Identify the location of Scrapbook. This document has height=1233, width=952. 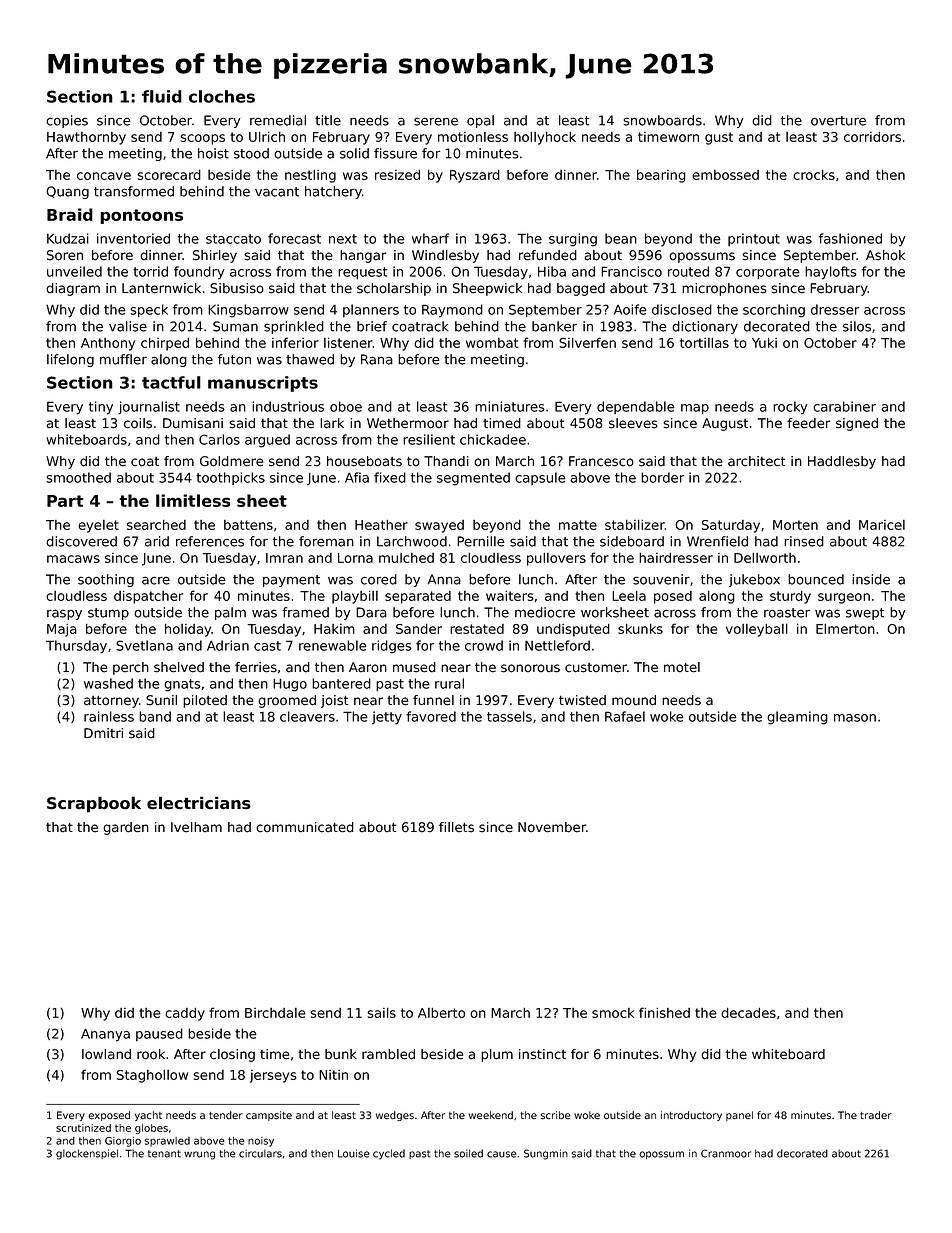
(94, 804).
